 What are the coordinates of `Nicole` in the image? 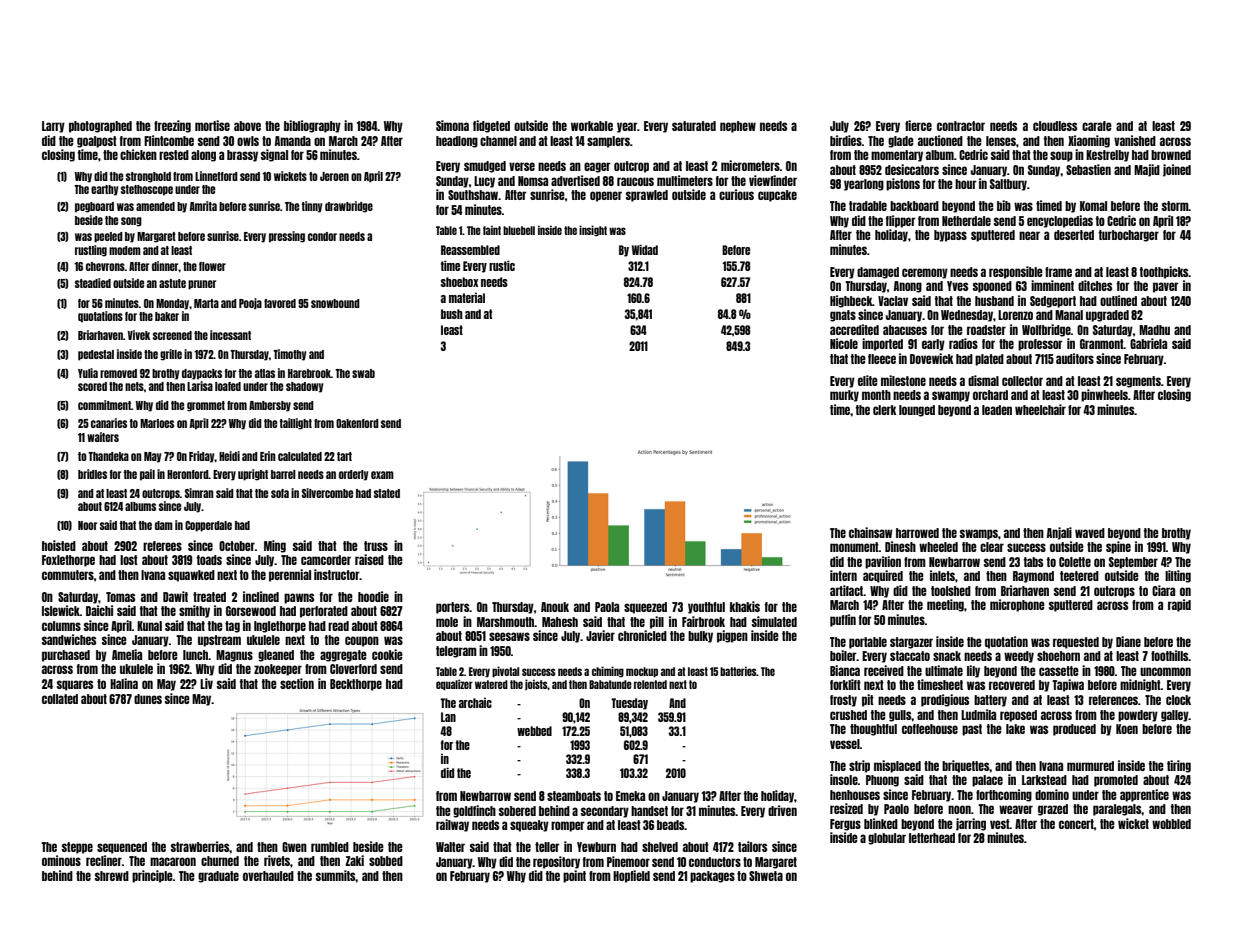 It's located at (844, 343).
